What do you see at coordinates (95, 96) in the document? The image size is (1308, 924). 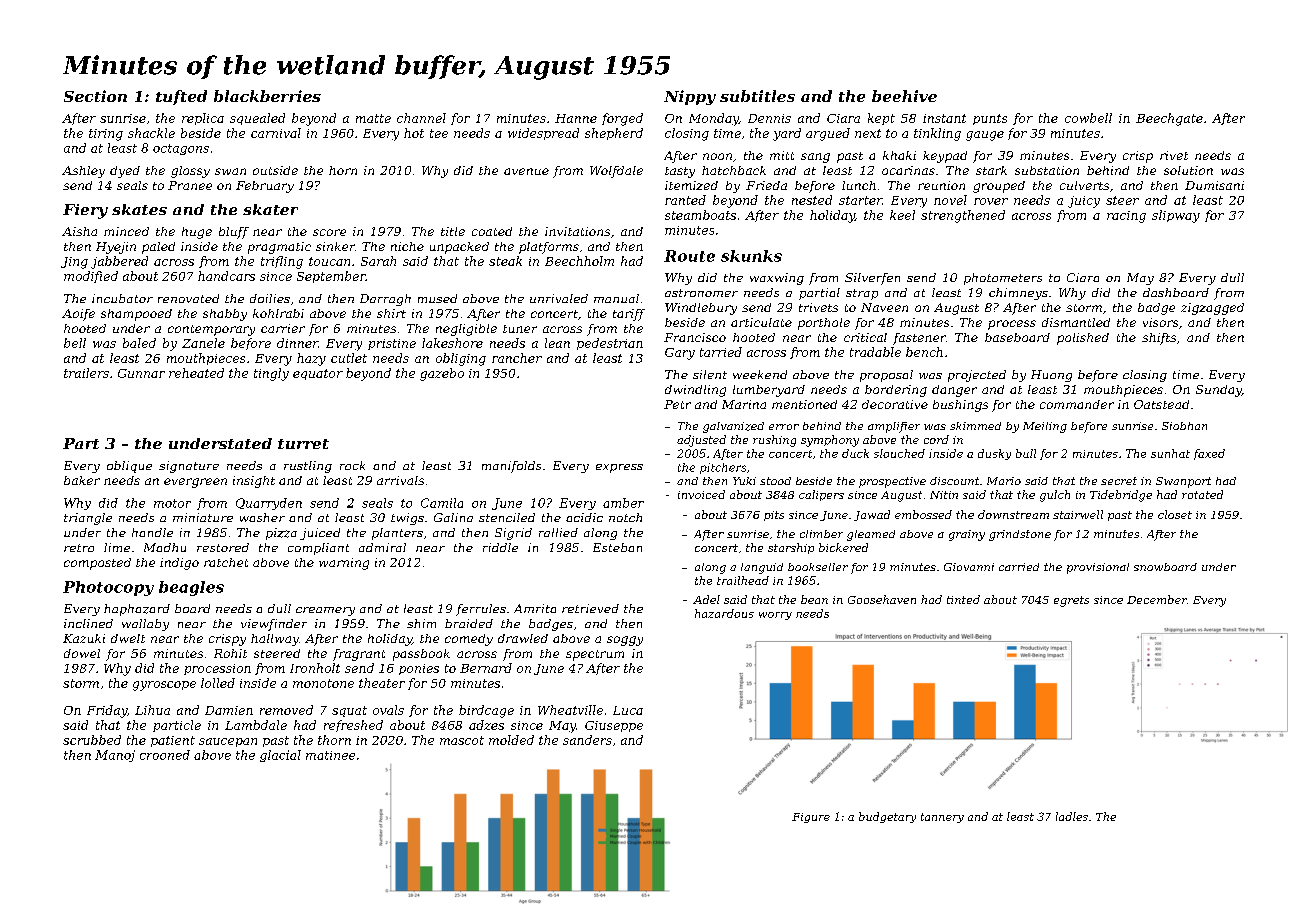 I see `Section` at bounding box center [95, 96].
